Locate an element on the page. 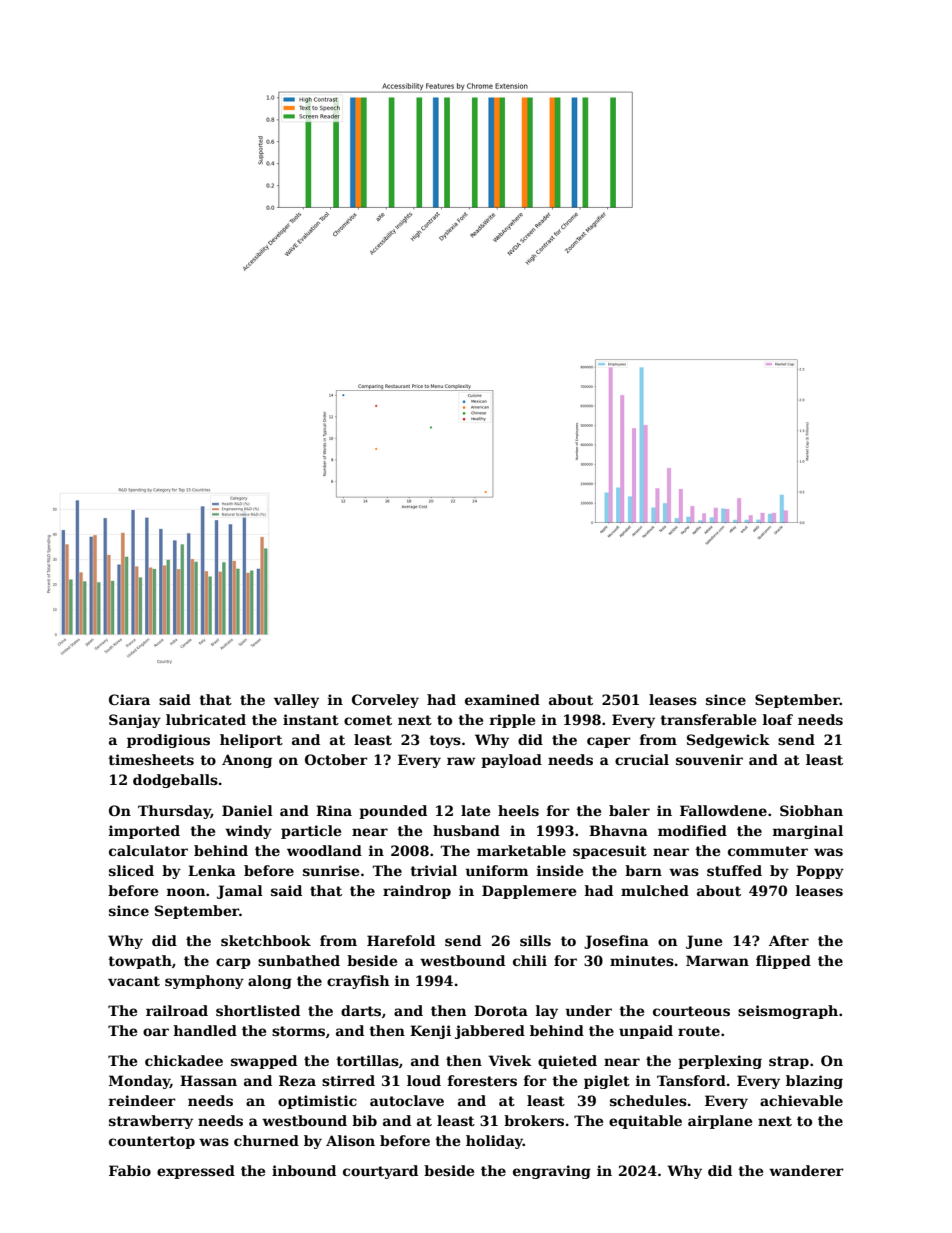 The width and height of the page is (952, 1233). sills is located at coordinates (535, 940).
